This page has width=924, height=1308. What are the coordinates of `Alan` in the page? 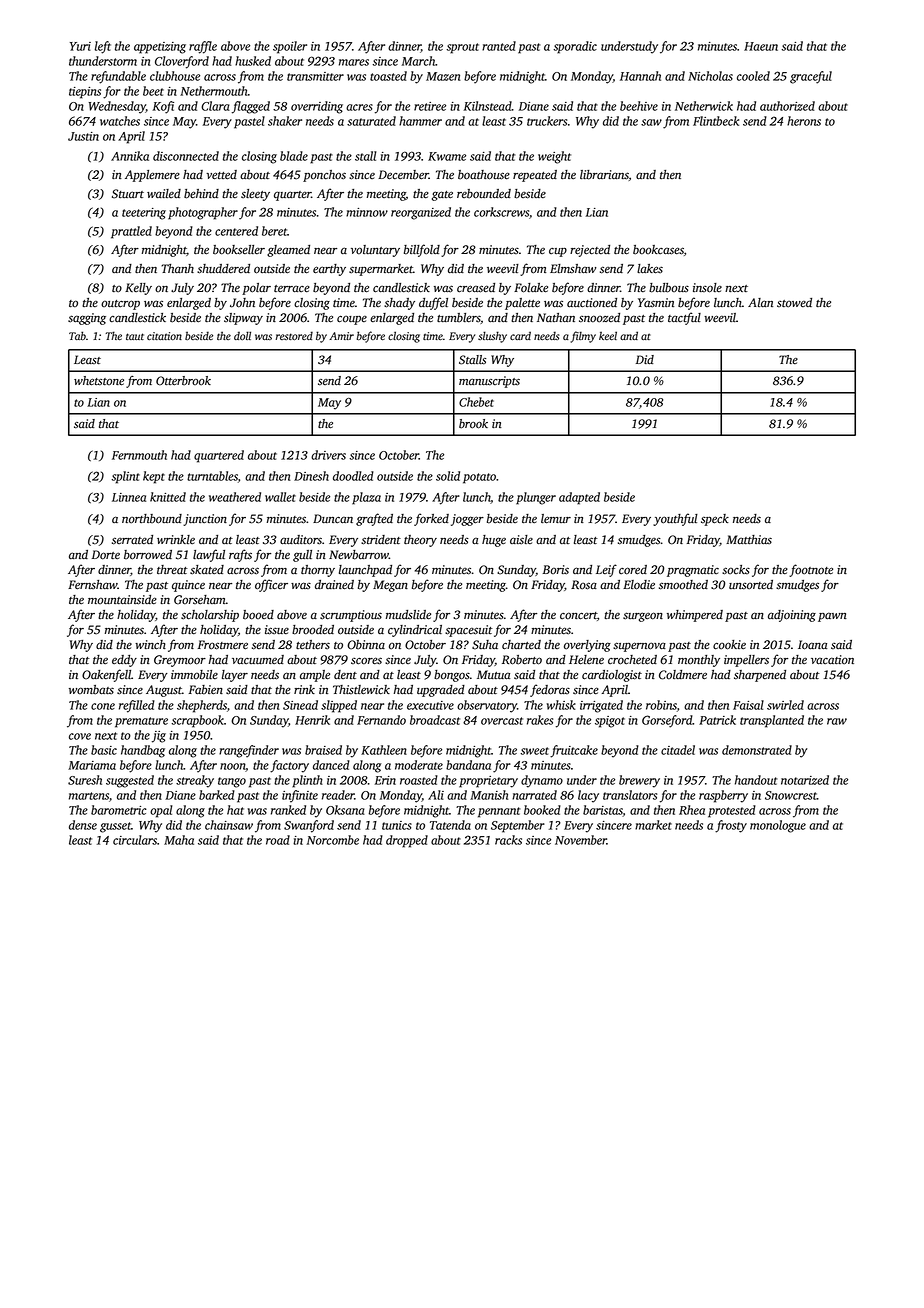 It's located at (760, 302).
